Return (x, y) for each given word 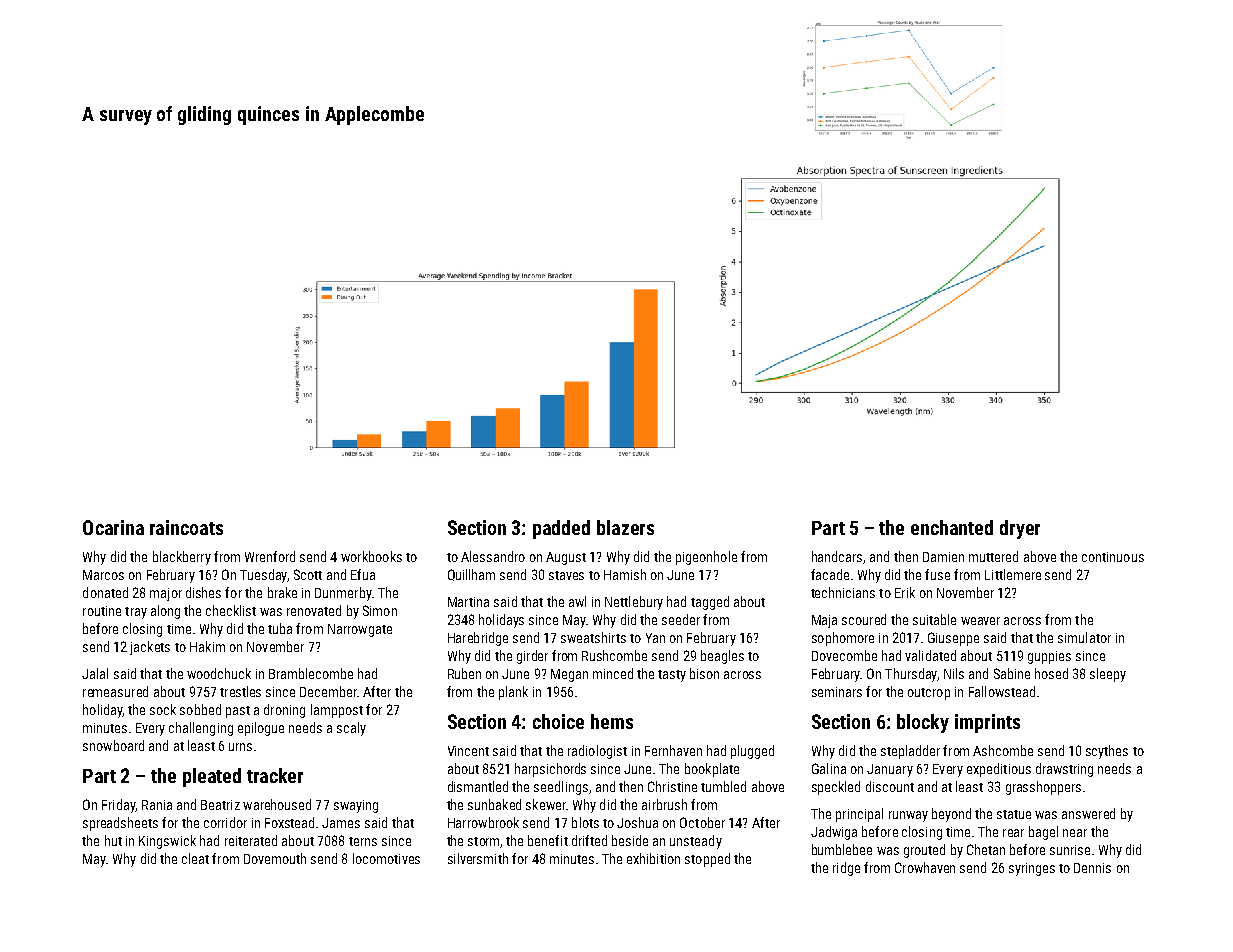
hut (113, 840)
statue (1014, 814)
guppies (1049, 657)
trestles (240, 691)
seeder (681, 619)
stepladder (910, 752)
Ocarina (113, 527)
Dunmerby (343, 594)
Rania (157, 805)
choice (558, 721)
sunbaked (494, 804)
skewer (546, 804)
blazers (625, 527)
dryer (1020, 529)
